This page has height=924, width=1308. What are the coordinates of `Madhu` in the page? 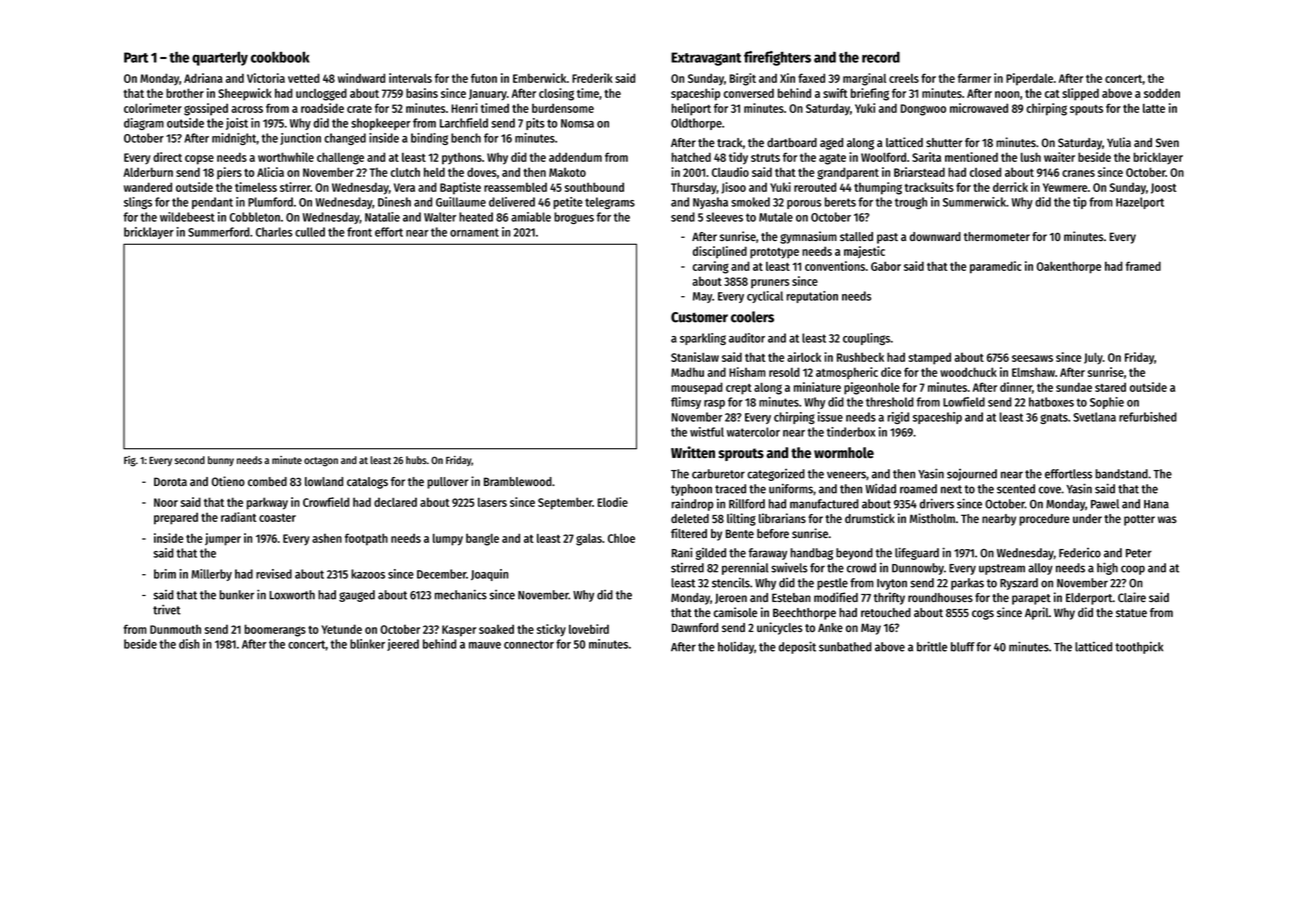 It's located at (687, 372).
